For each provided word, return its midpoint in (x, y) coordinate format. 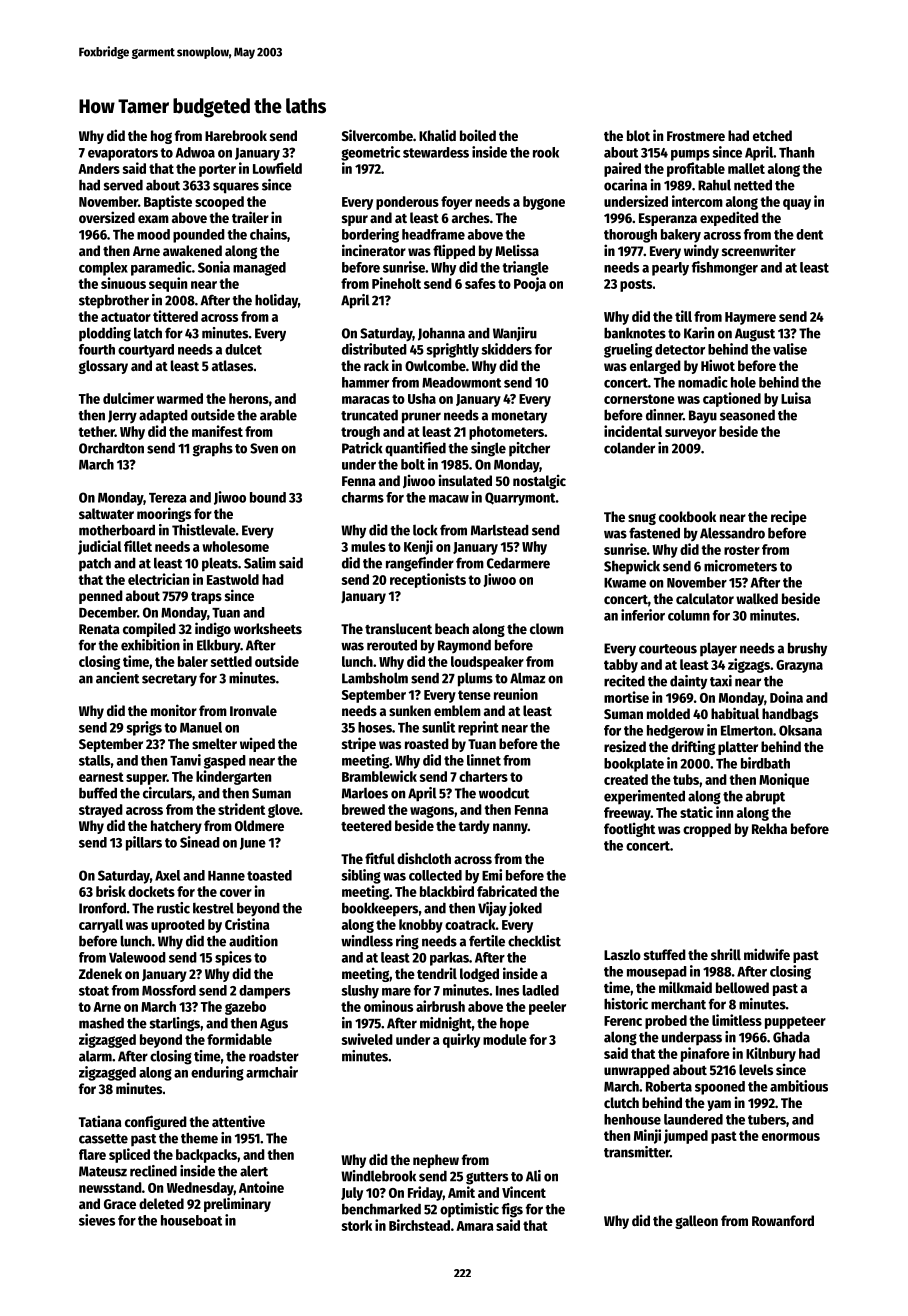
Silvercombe (377, 135)
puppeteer (795, 1022)
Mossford (169, 990)
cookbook (687, 516)
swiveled (367, 1039)
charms (363, 497)
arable (278, 415)
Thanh (796, 152)
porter (217, 170)
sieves (97, 1220)
